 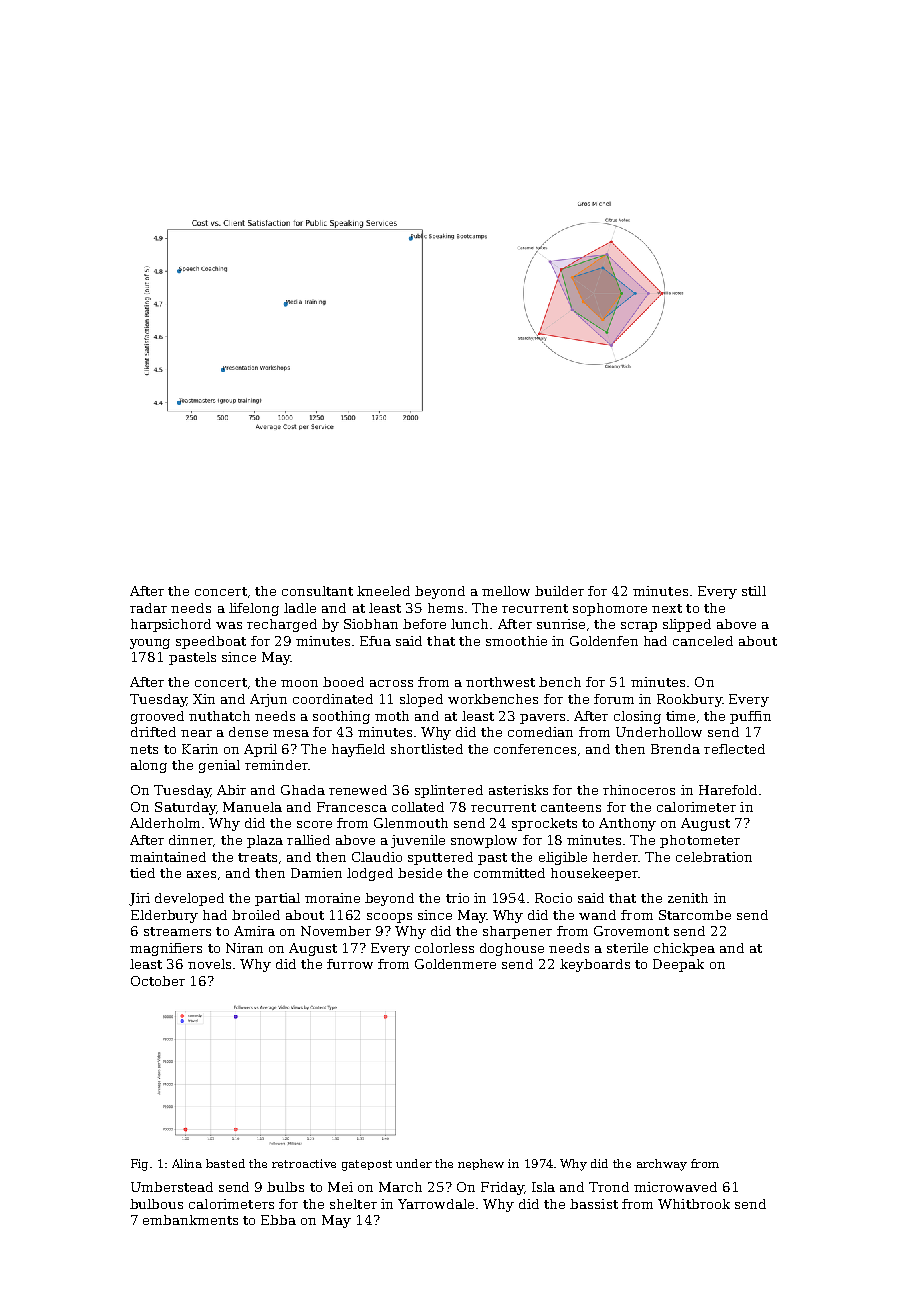 What do you see at coordinates (383, 591) in the screenshot?
I see `kneeled` at bounding box center [383, 591].
